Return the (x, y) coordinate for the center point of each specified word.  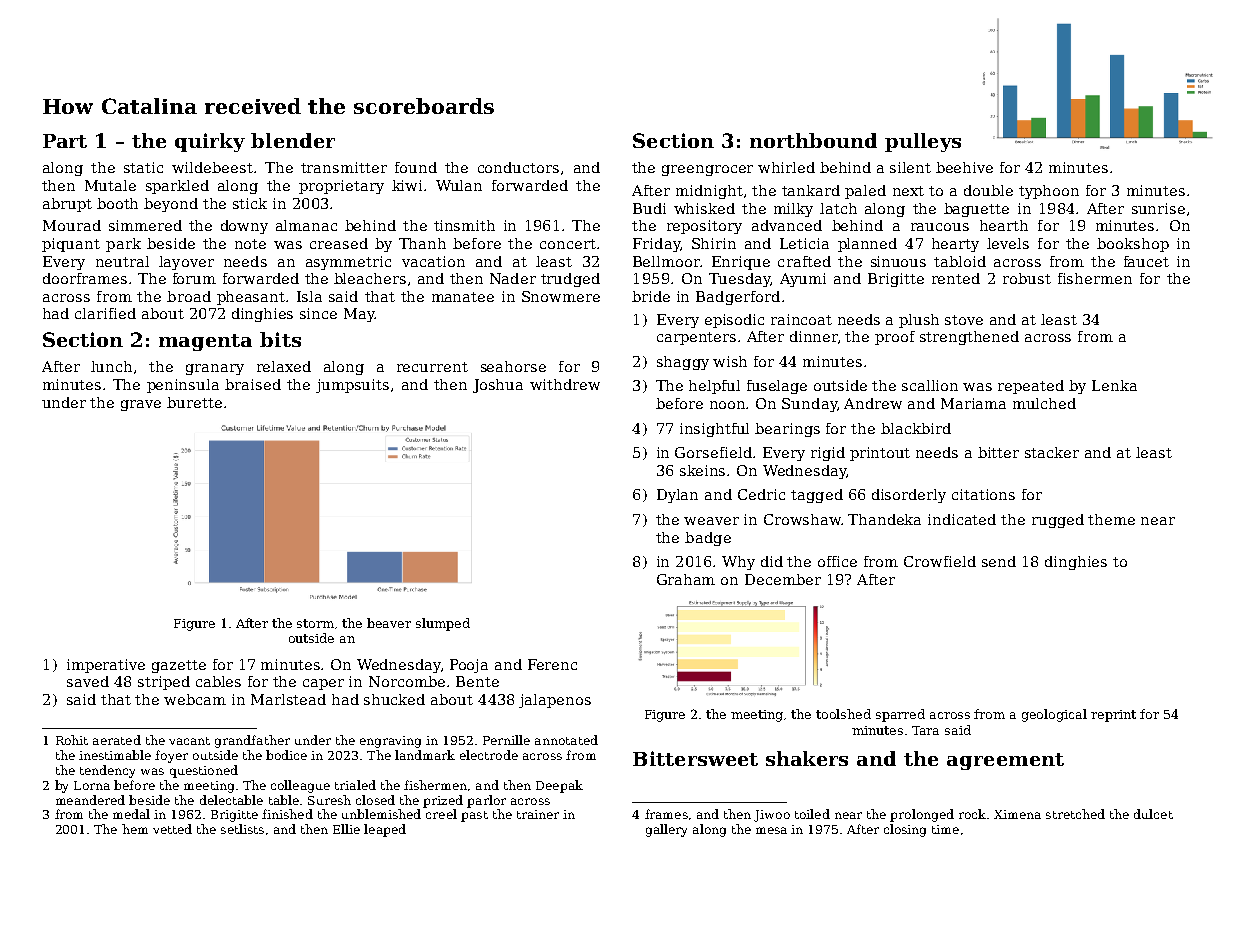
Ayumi (803, 280)
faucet (1146, 261)
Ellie (346, 829)
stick (250, 203)
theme (1111, 519)
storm (315, 623)
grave (141, 405)
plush (919, 321)
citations (983, 494)
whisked (704, 208)
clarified (105, 313)
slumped (443, 624)
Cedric (761, 494)
